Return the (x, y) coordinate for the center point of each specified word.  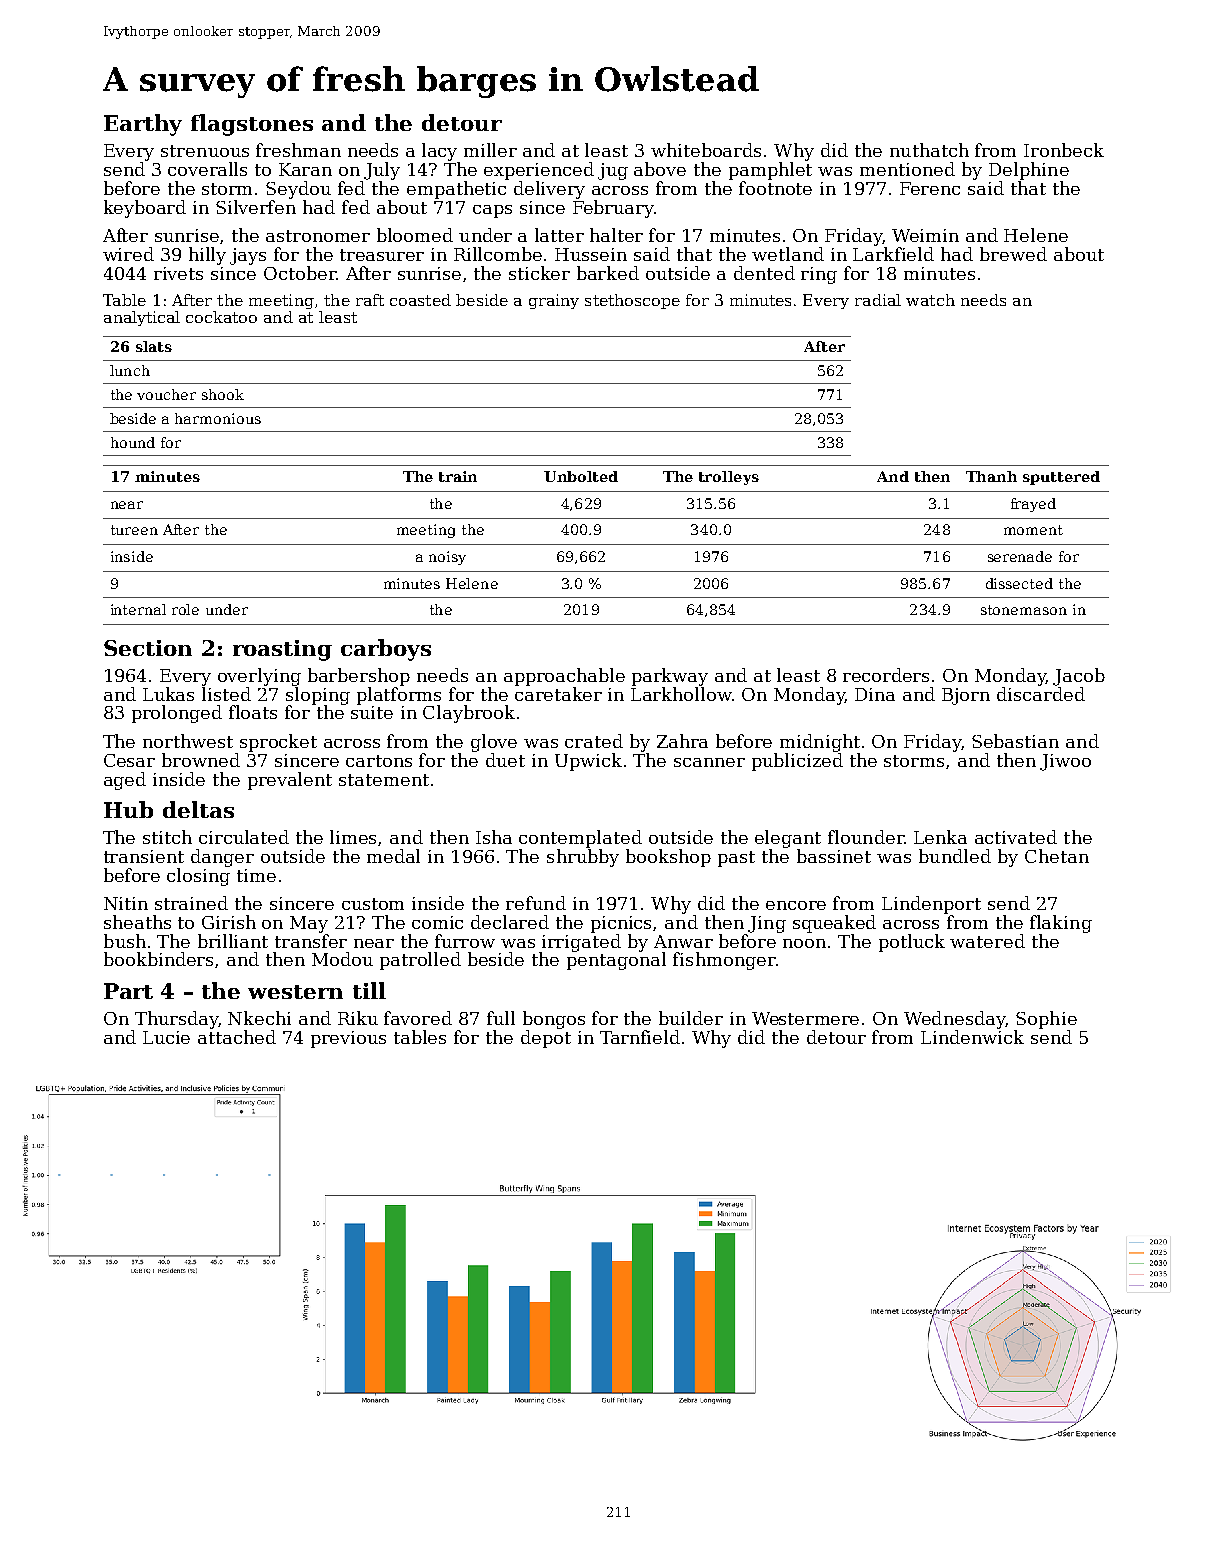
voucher (166, 394)
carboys (386, 650)
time (256, 875)
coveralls (207, 169)
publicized (797, 762)
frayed (1033, 505)
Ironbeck (1064, 150)
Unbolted (581, 476)
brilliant (233, 941)
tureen (134, 530)
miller (490, 150)
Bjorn (966, 696)
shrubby (583, 858)
